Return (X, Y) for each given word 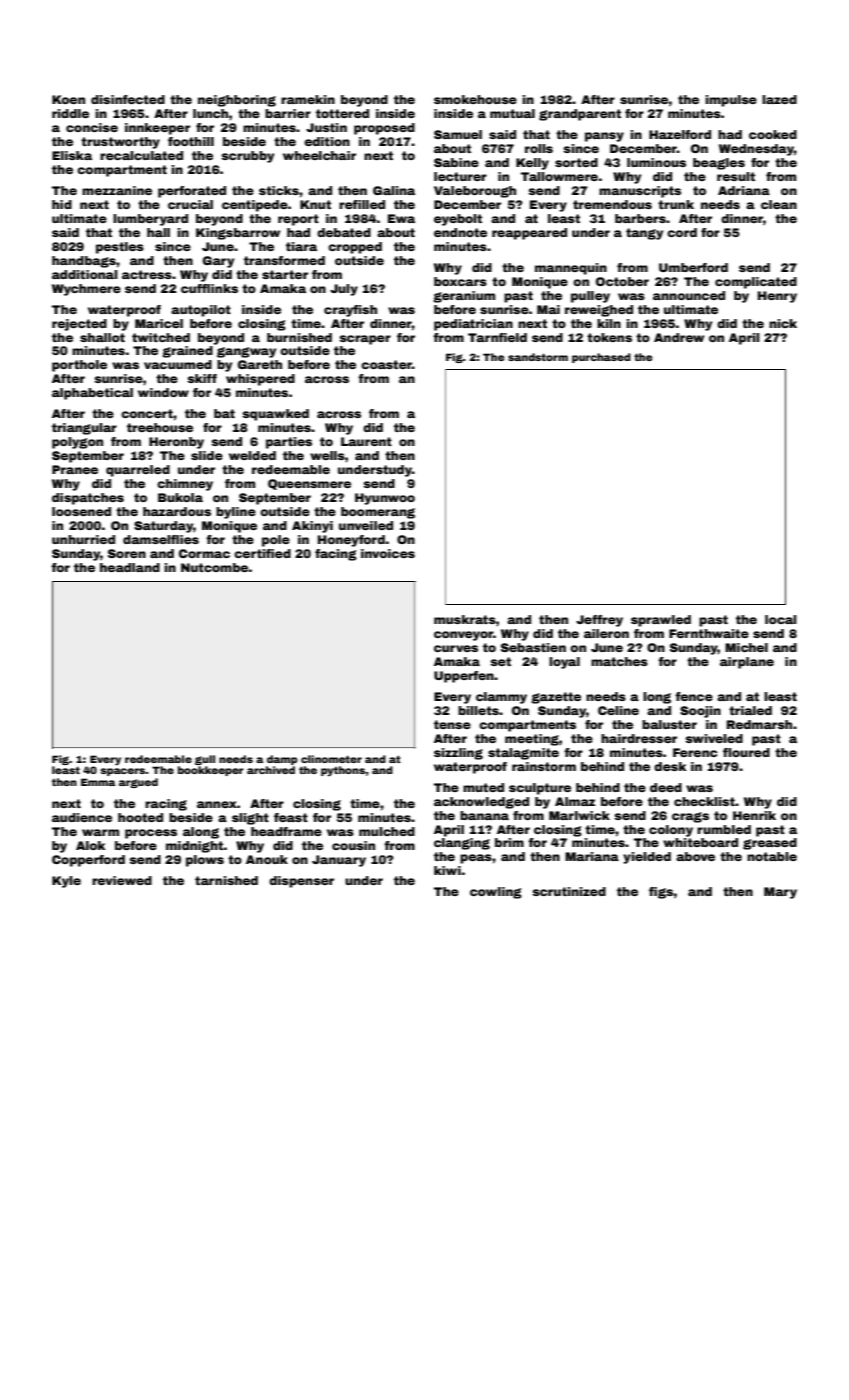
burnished (299, 337)
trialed (750, 710)
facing (336, 555)
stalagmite (523, 754)
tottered (342, 113)
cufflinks (209, 288)
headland (130, 567)
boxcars (460, 281)
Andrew (679, 337)
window (163, 392)
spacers (123, 772)
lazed (779, 99)
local (781, 619)
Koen (68, 99)
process (151, 834)
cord (682, 232)
